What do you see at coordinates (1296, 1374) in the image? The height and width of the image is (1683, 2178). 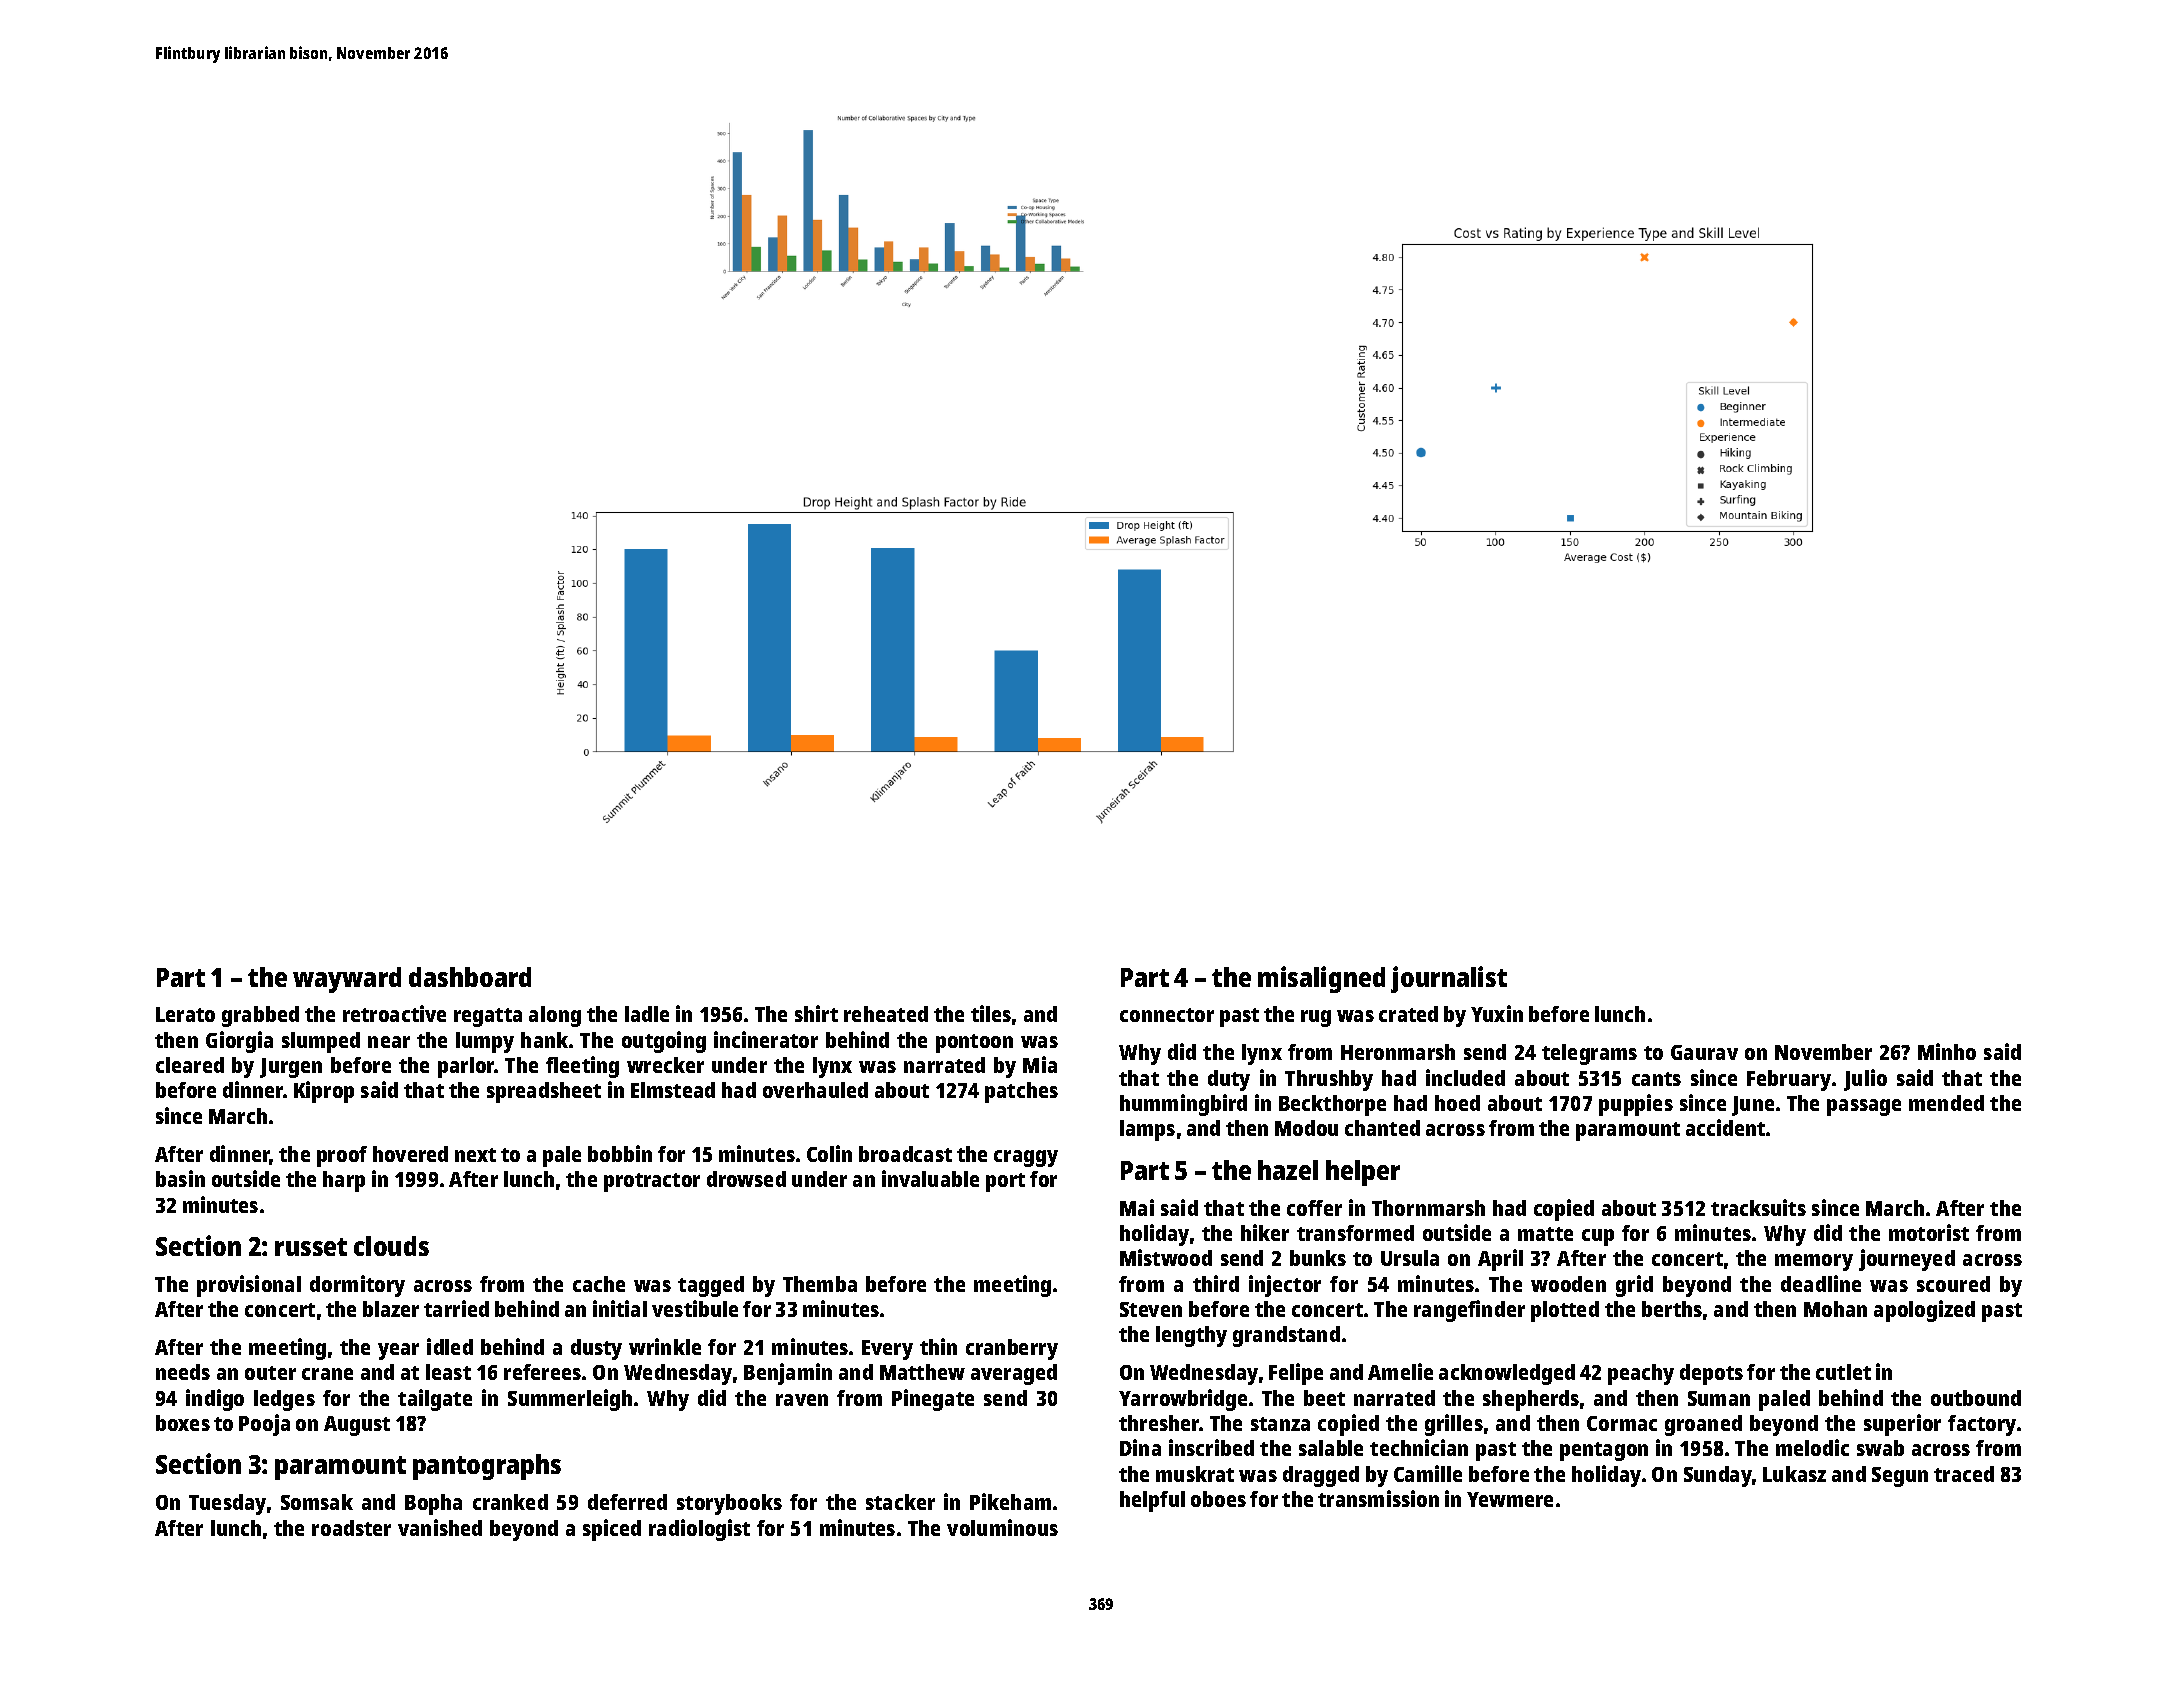 I see `Felipe` at bounding box center [1296, 1374].
